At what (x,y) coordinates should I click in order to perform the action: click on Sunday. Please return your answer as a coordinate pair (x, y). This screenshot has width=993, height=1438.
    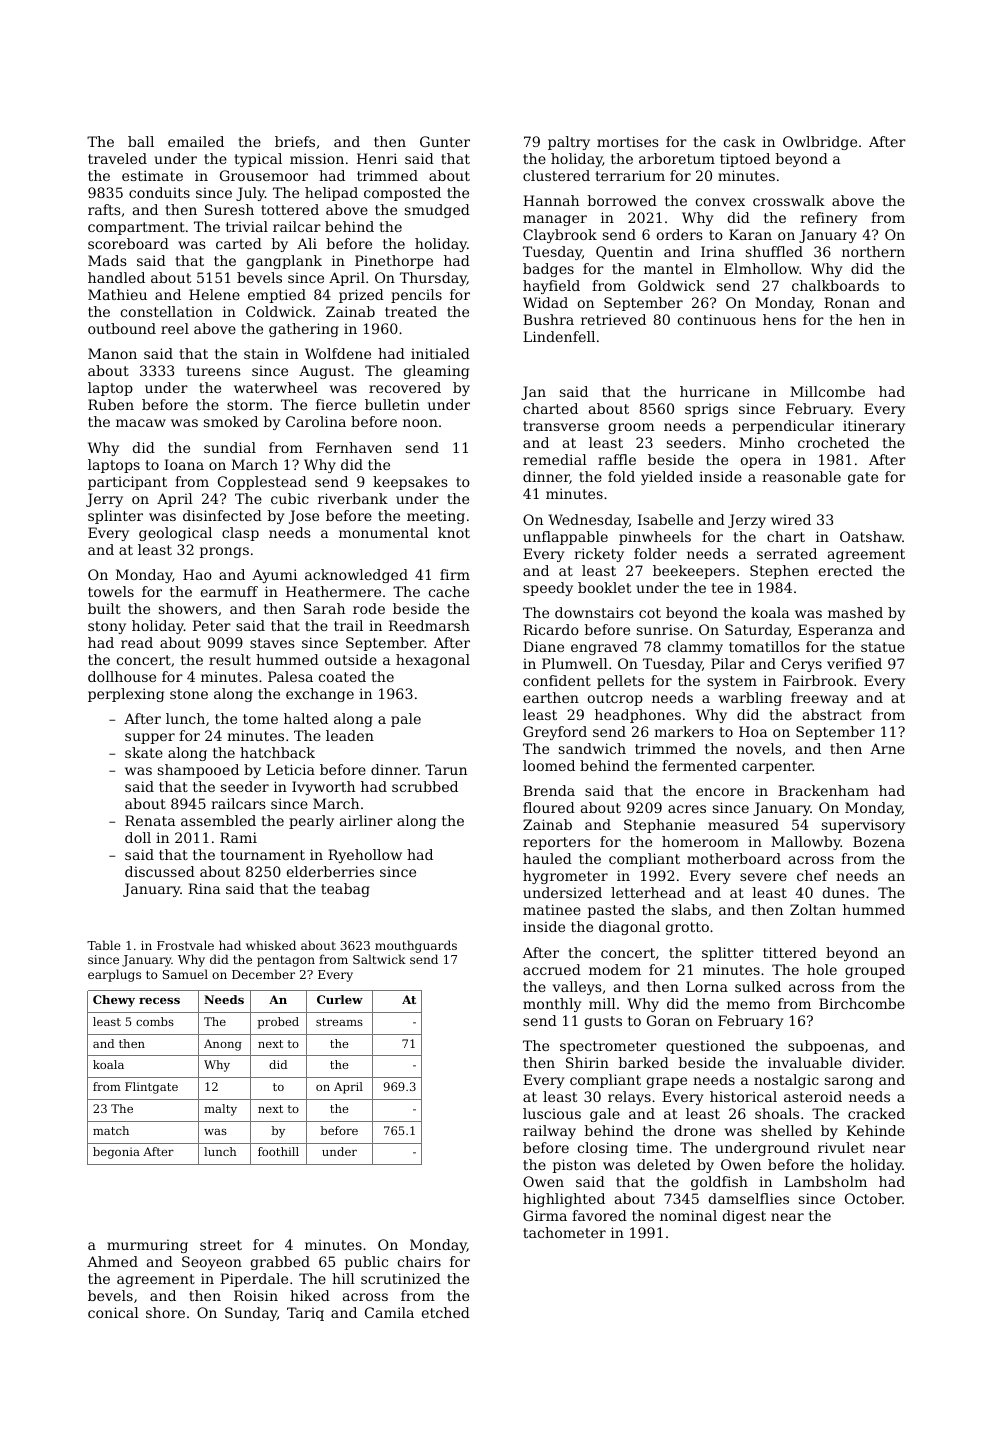
    Looking at the image, I should click on (251, 1314).
